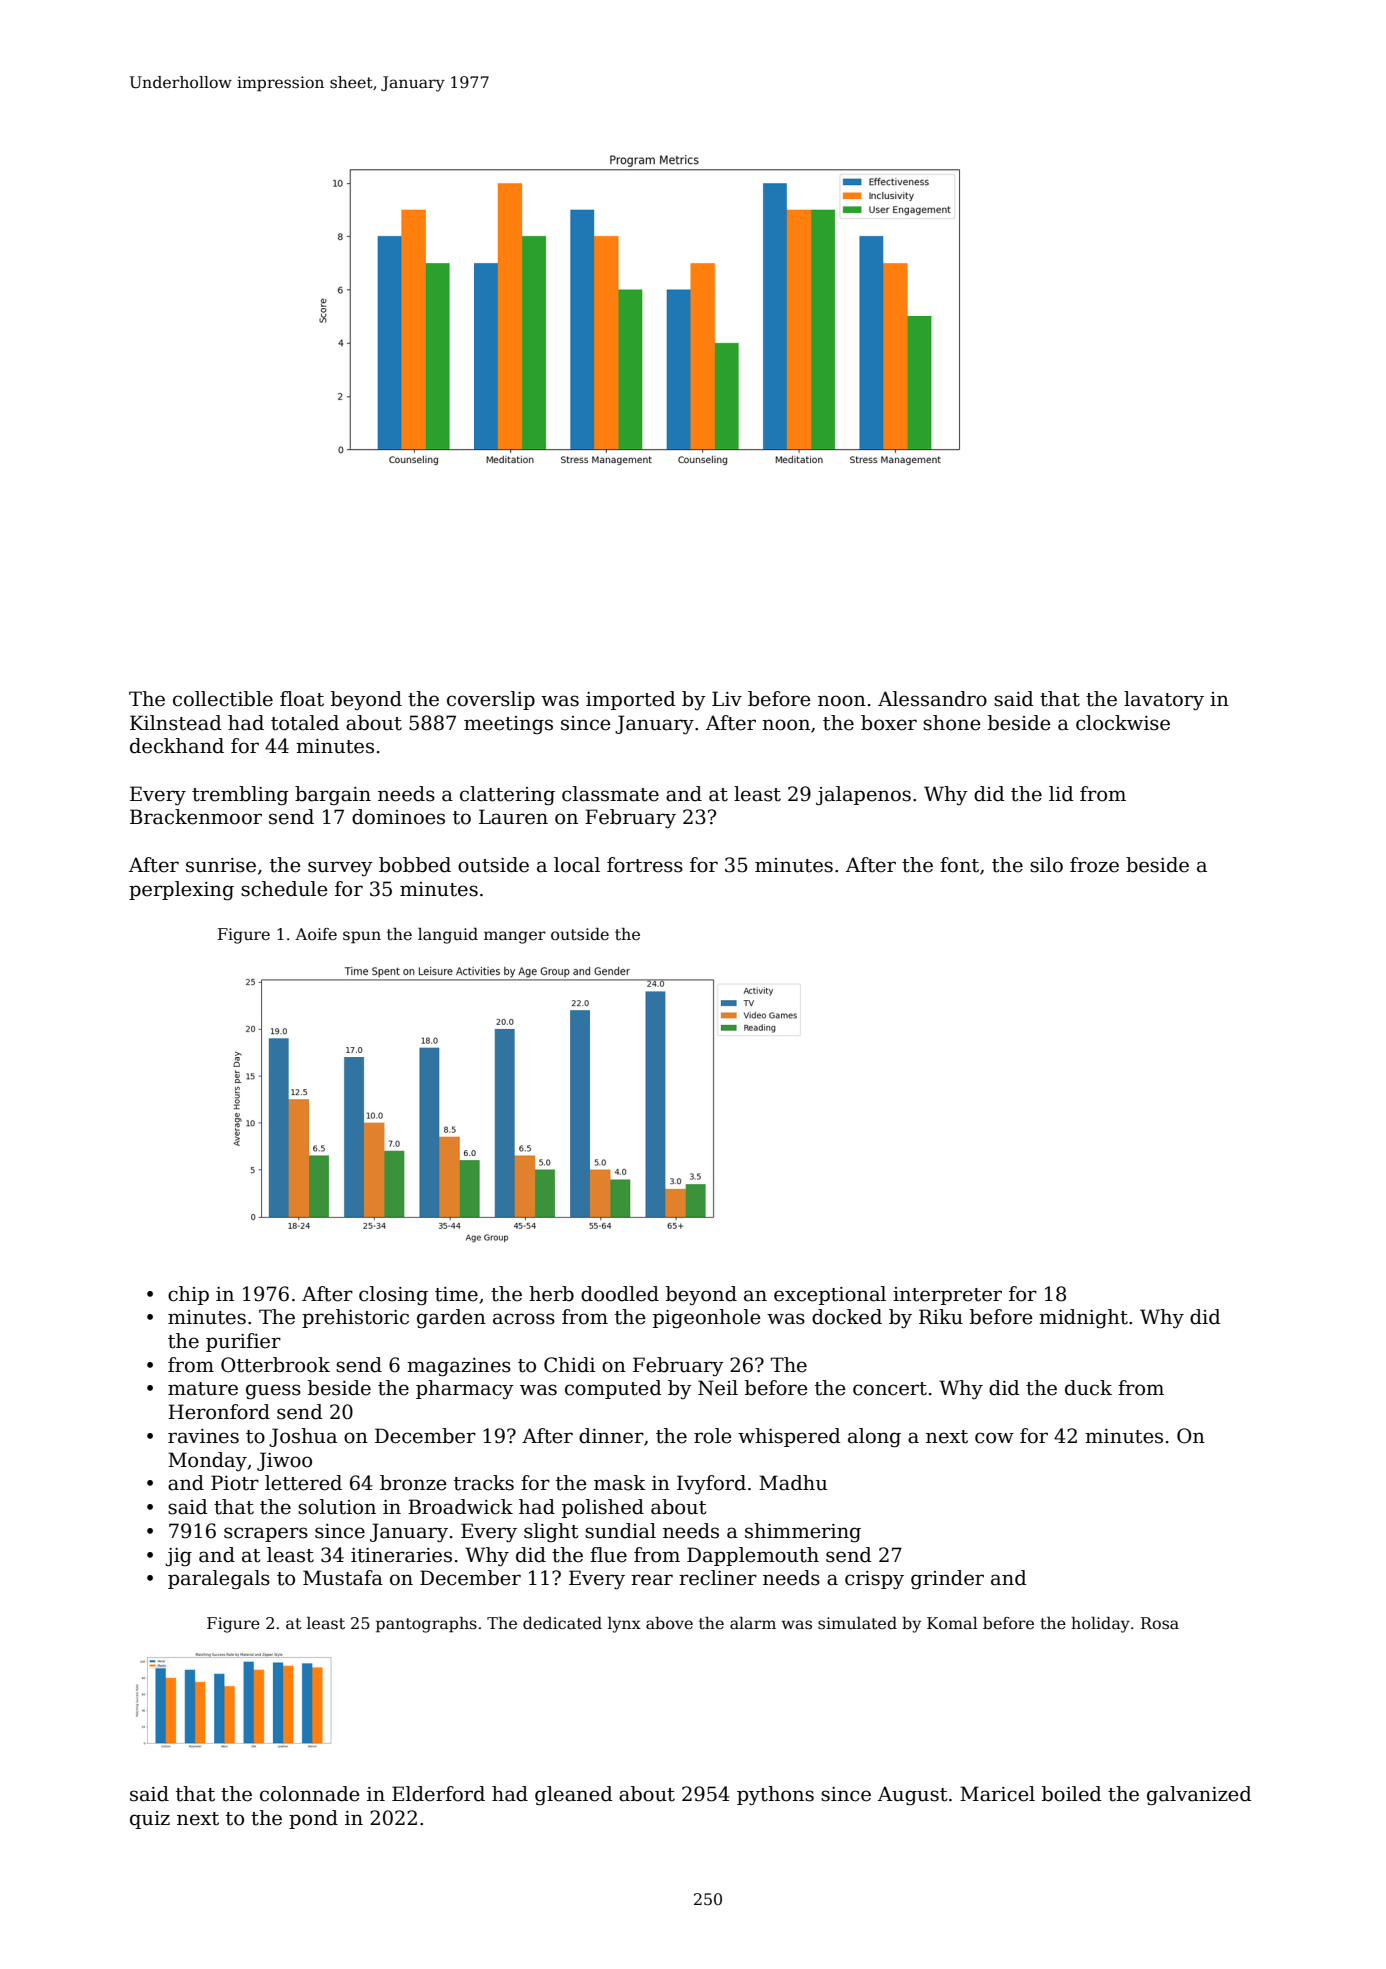  What do you see at coordinates (789, 1437) in the image?
I see `whispered` at bounding box center [789, 1437].
